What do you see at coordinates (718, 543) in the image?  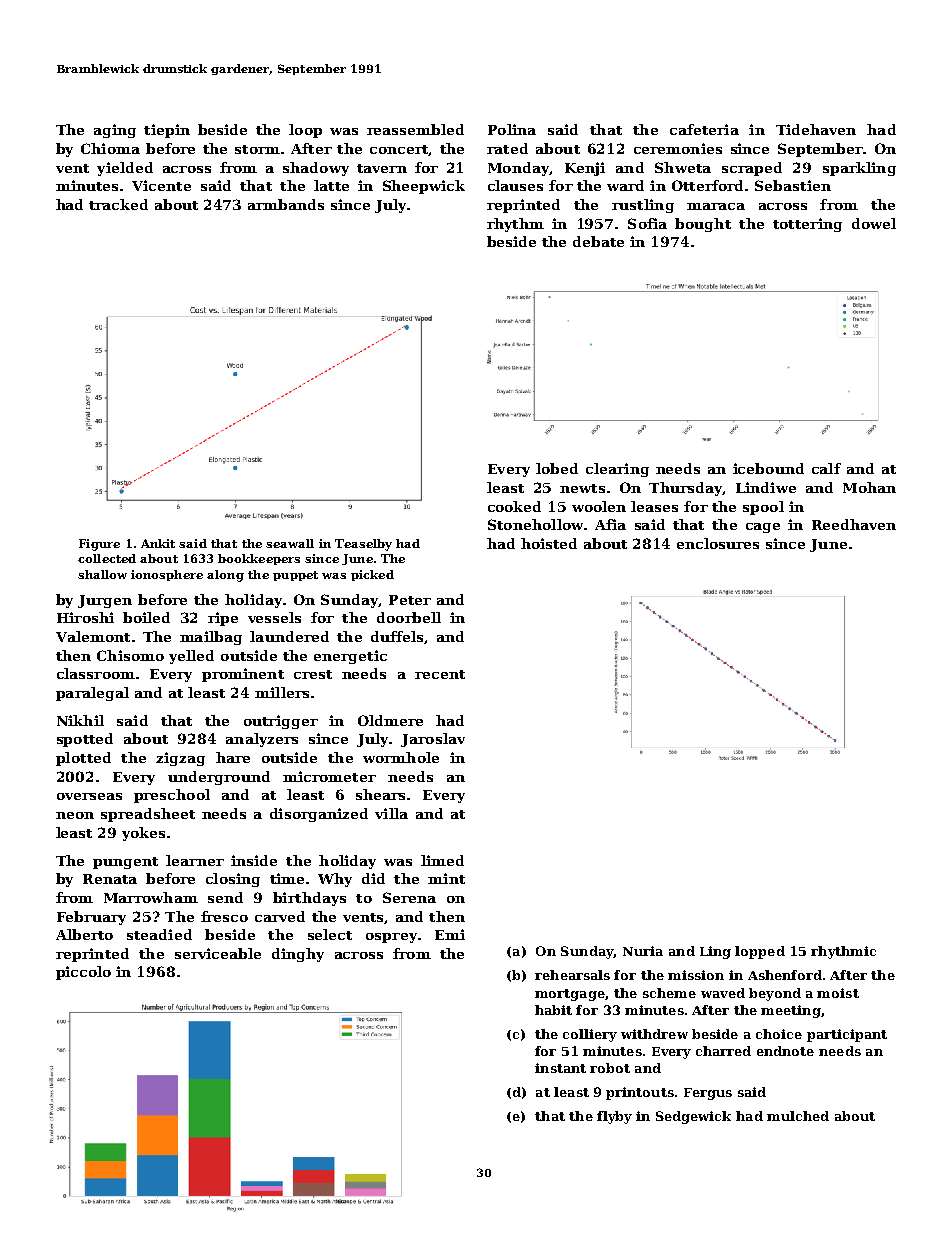 I see `enclosures` at bounding box center [718, 543].
